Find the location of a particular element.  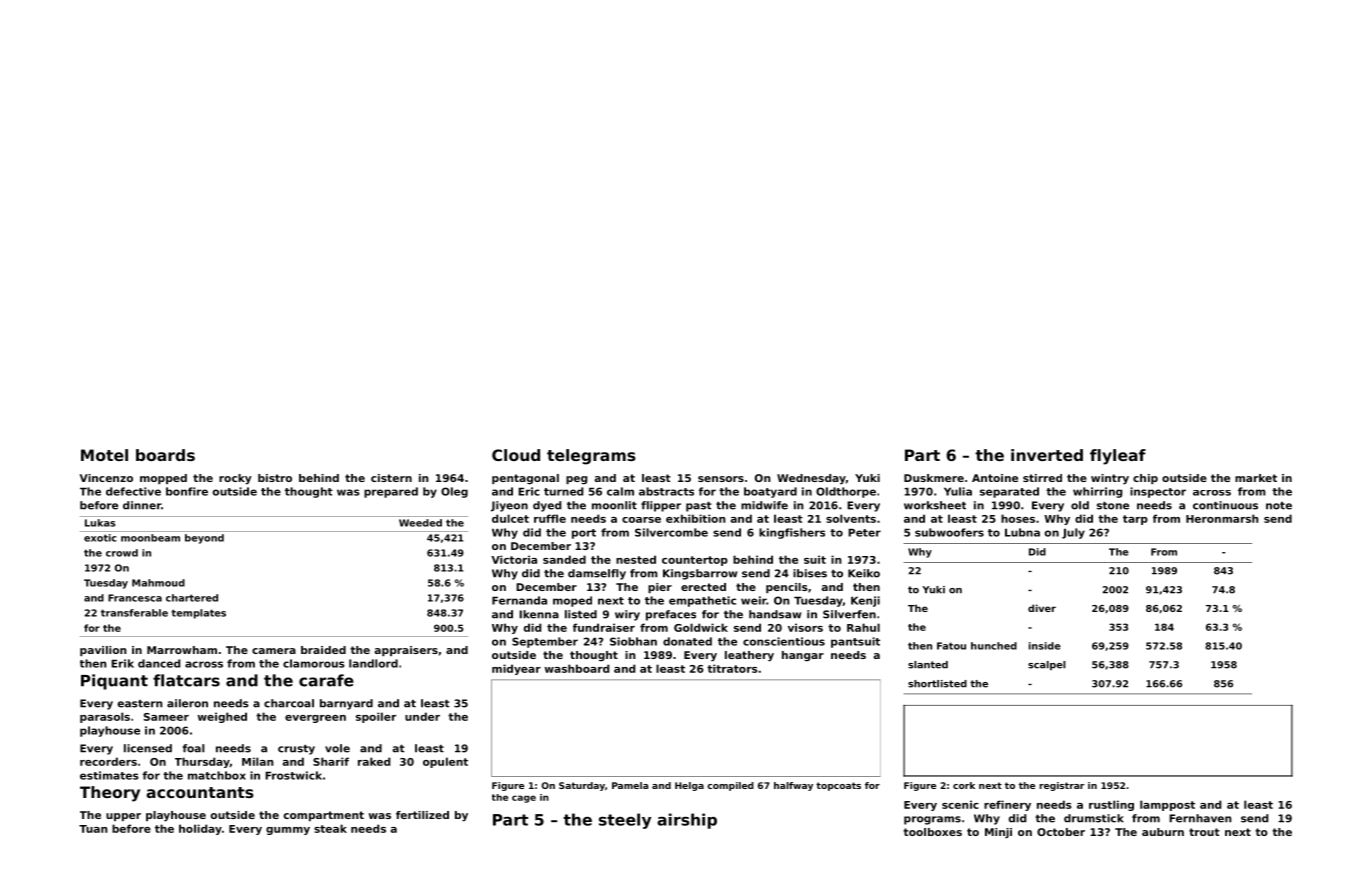

market is located at coordinates (1256, 478).
